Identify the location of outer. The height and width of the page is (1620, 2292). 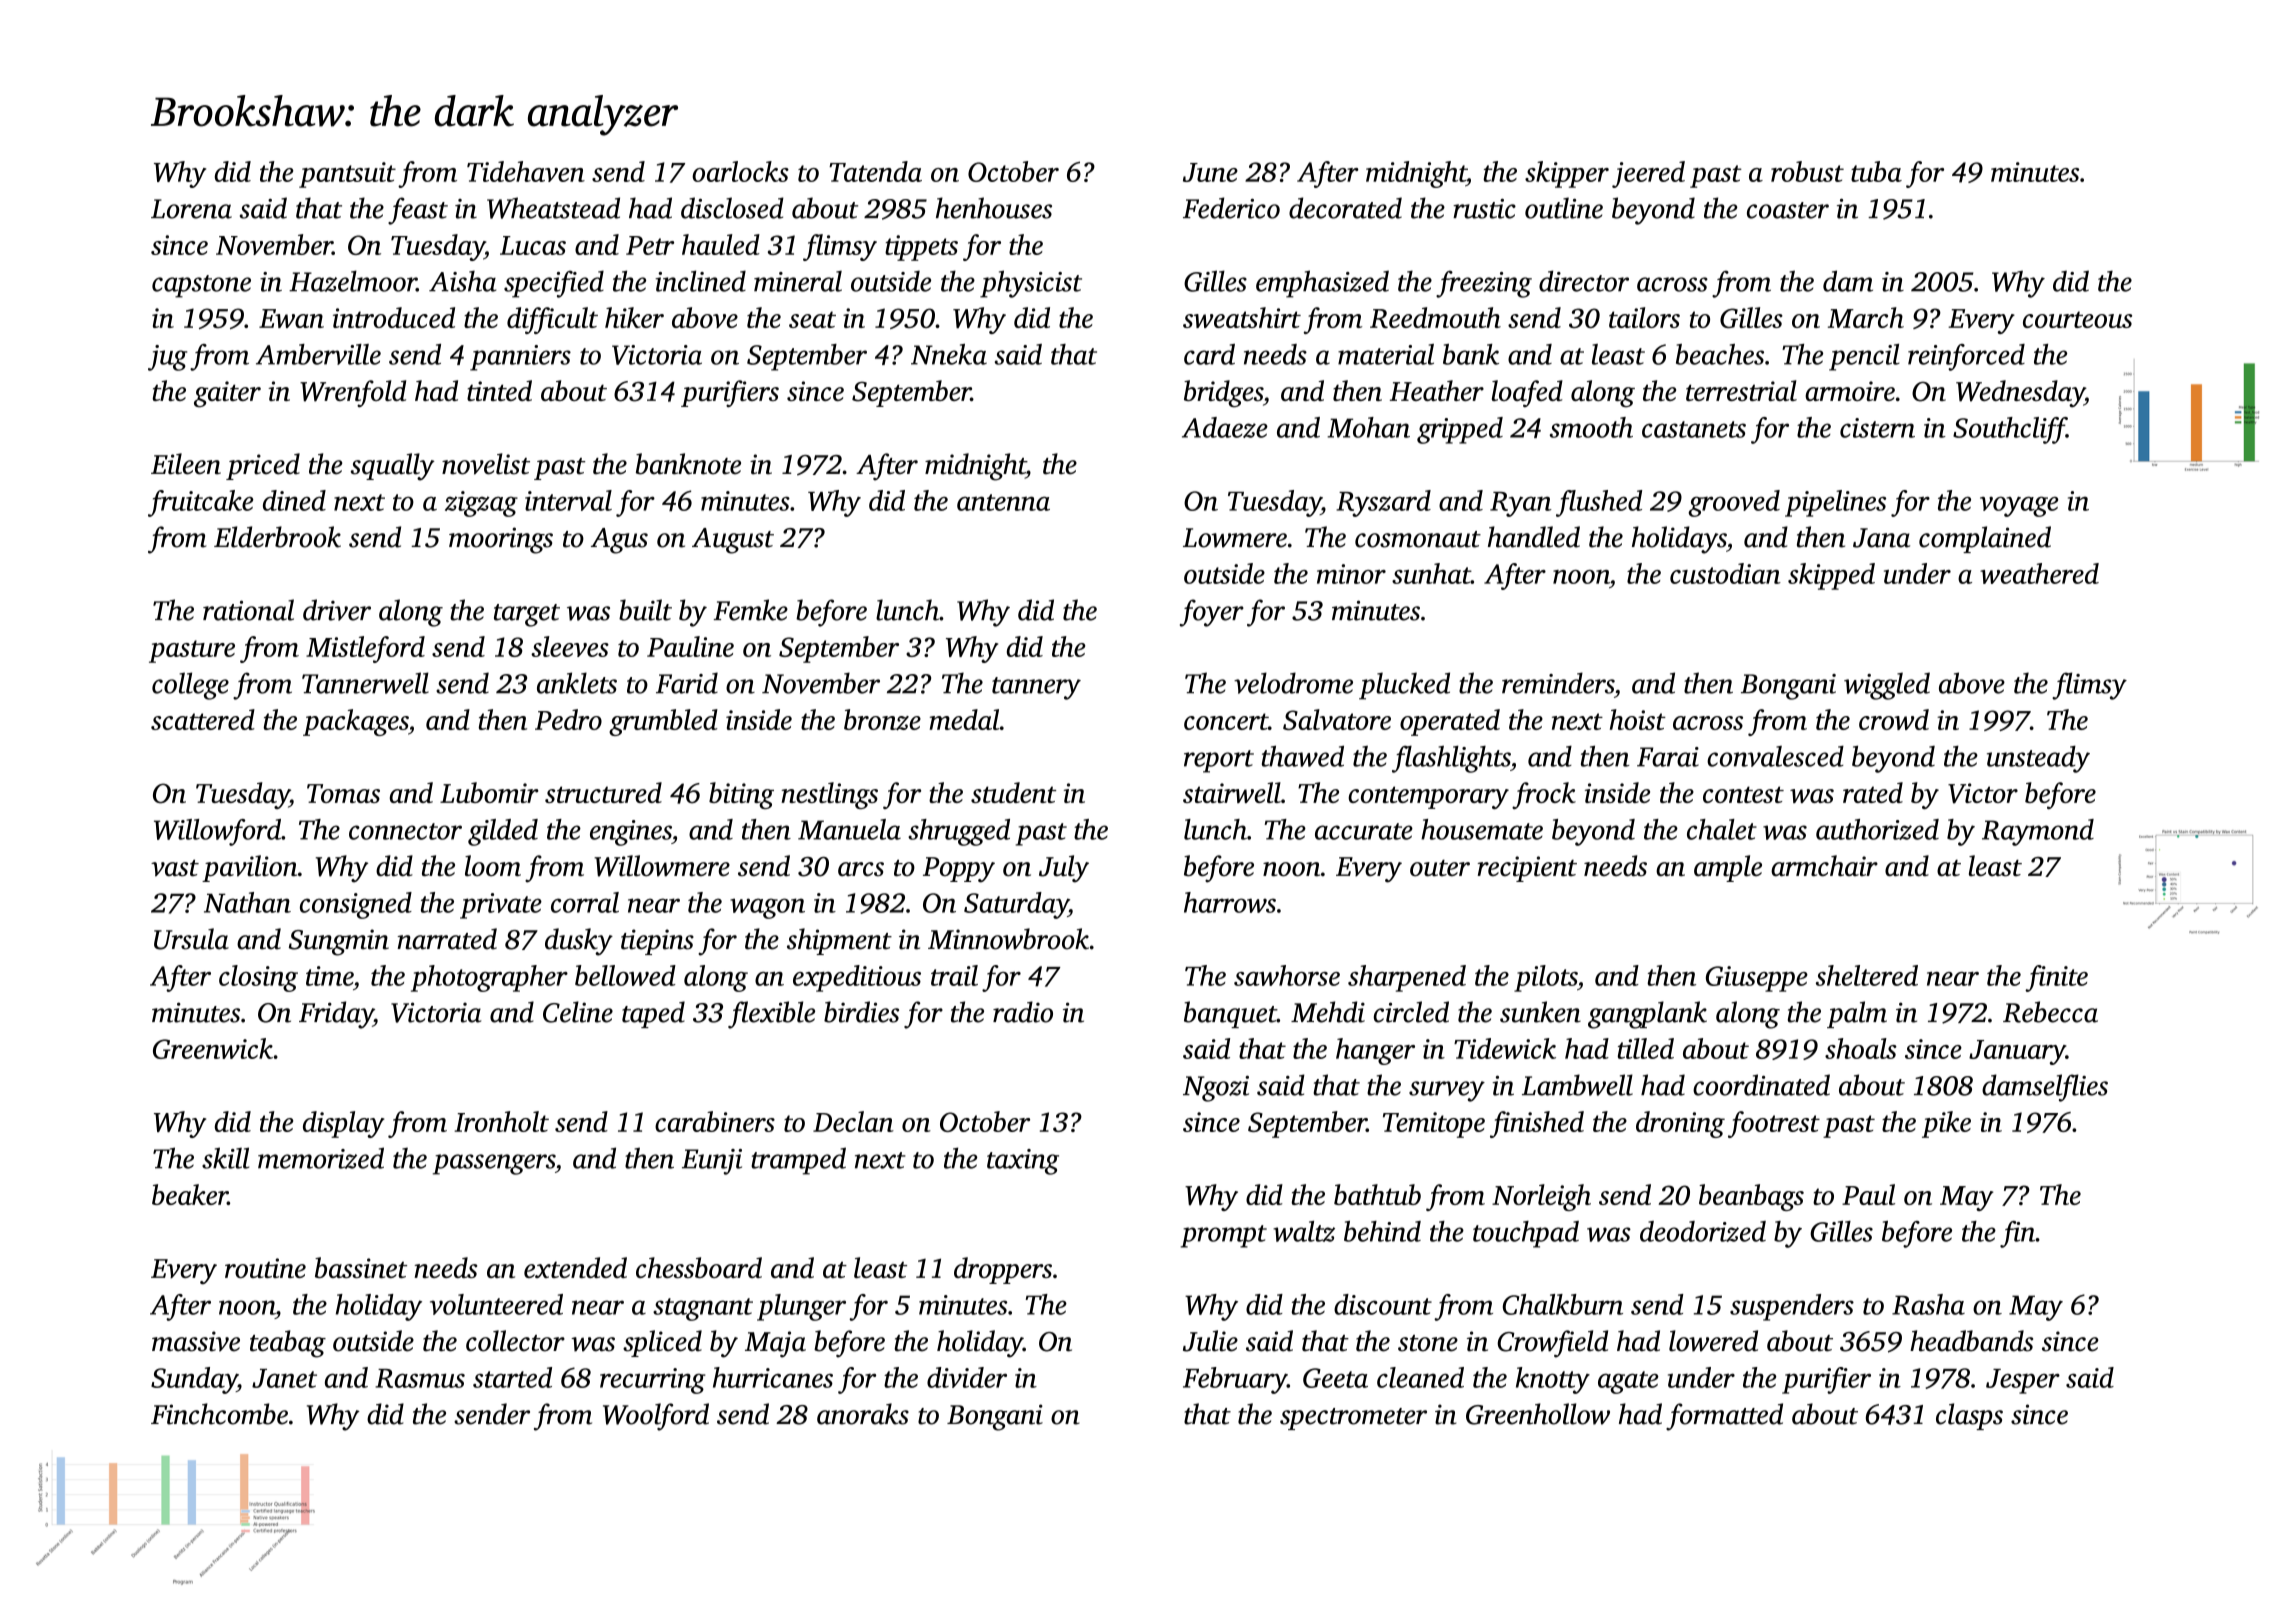
(1440, 868).
